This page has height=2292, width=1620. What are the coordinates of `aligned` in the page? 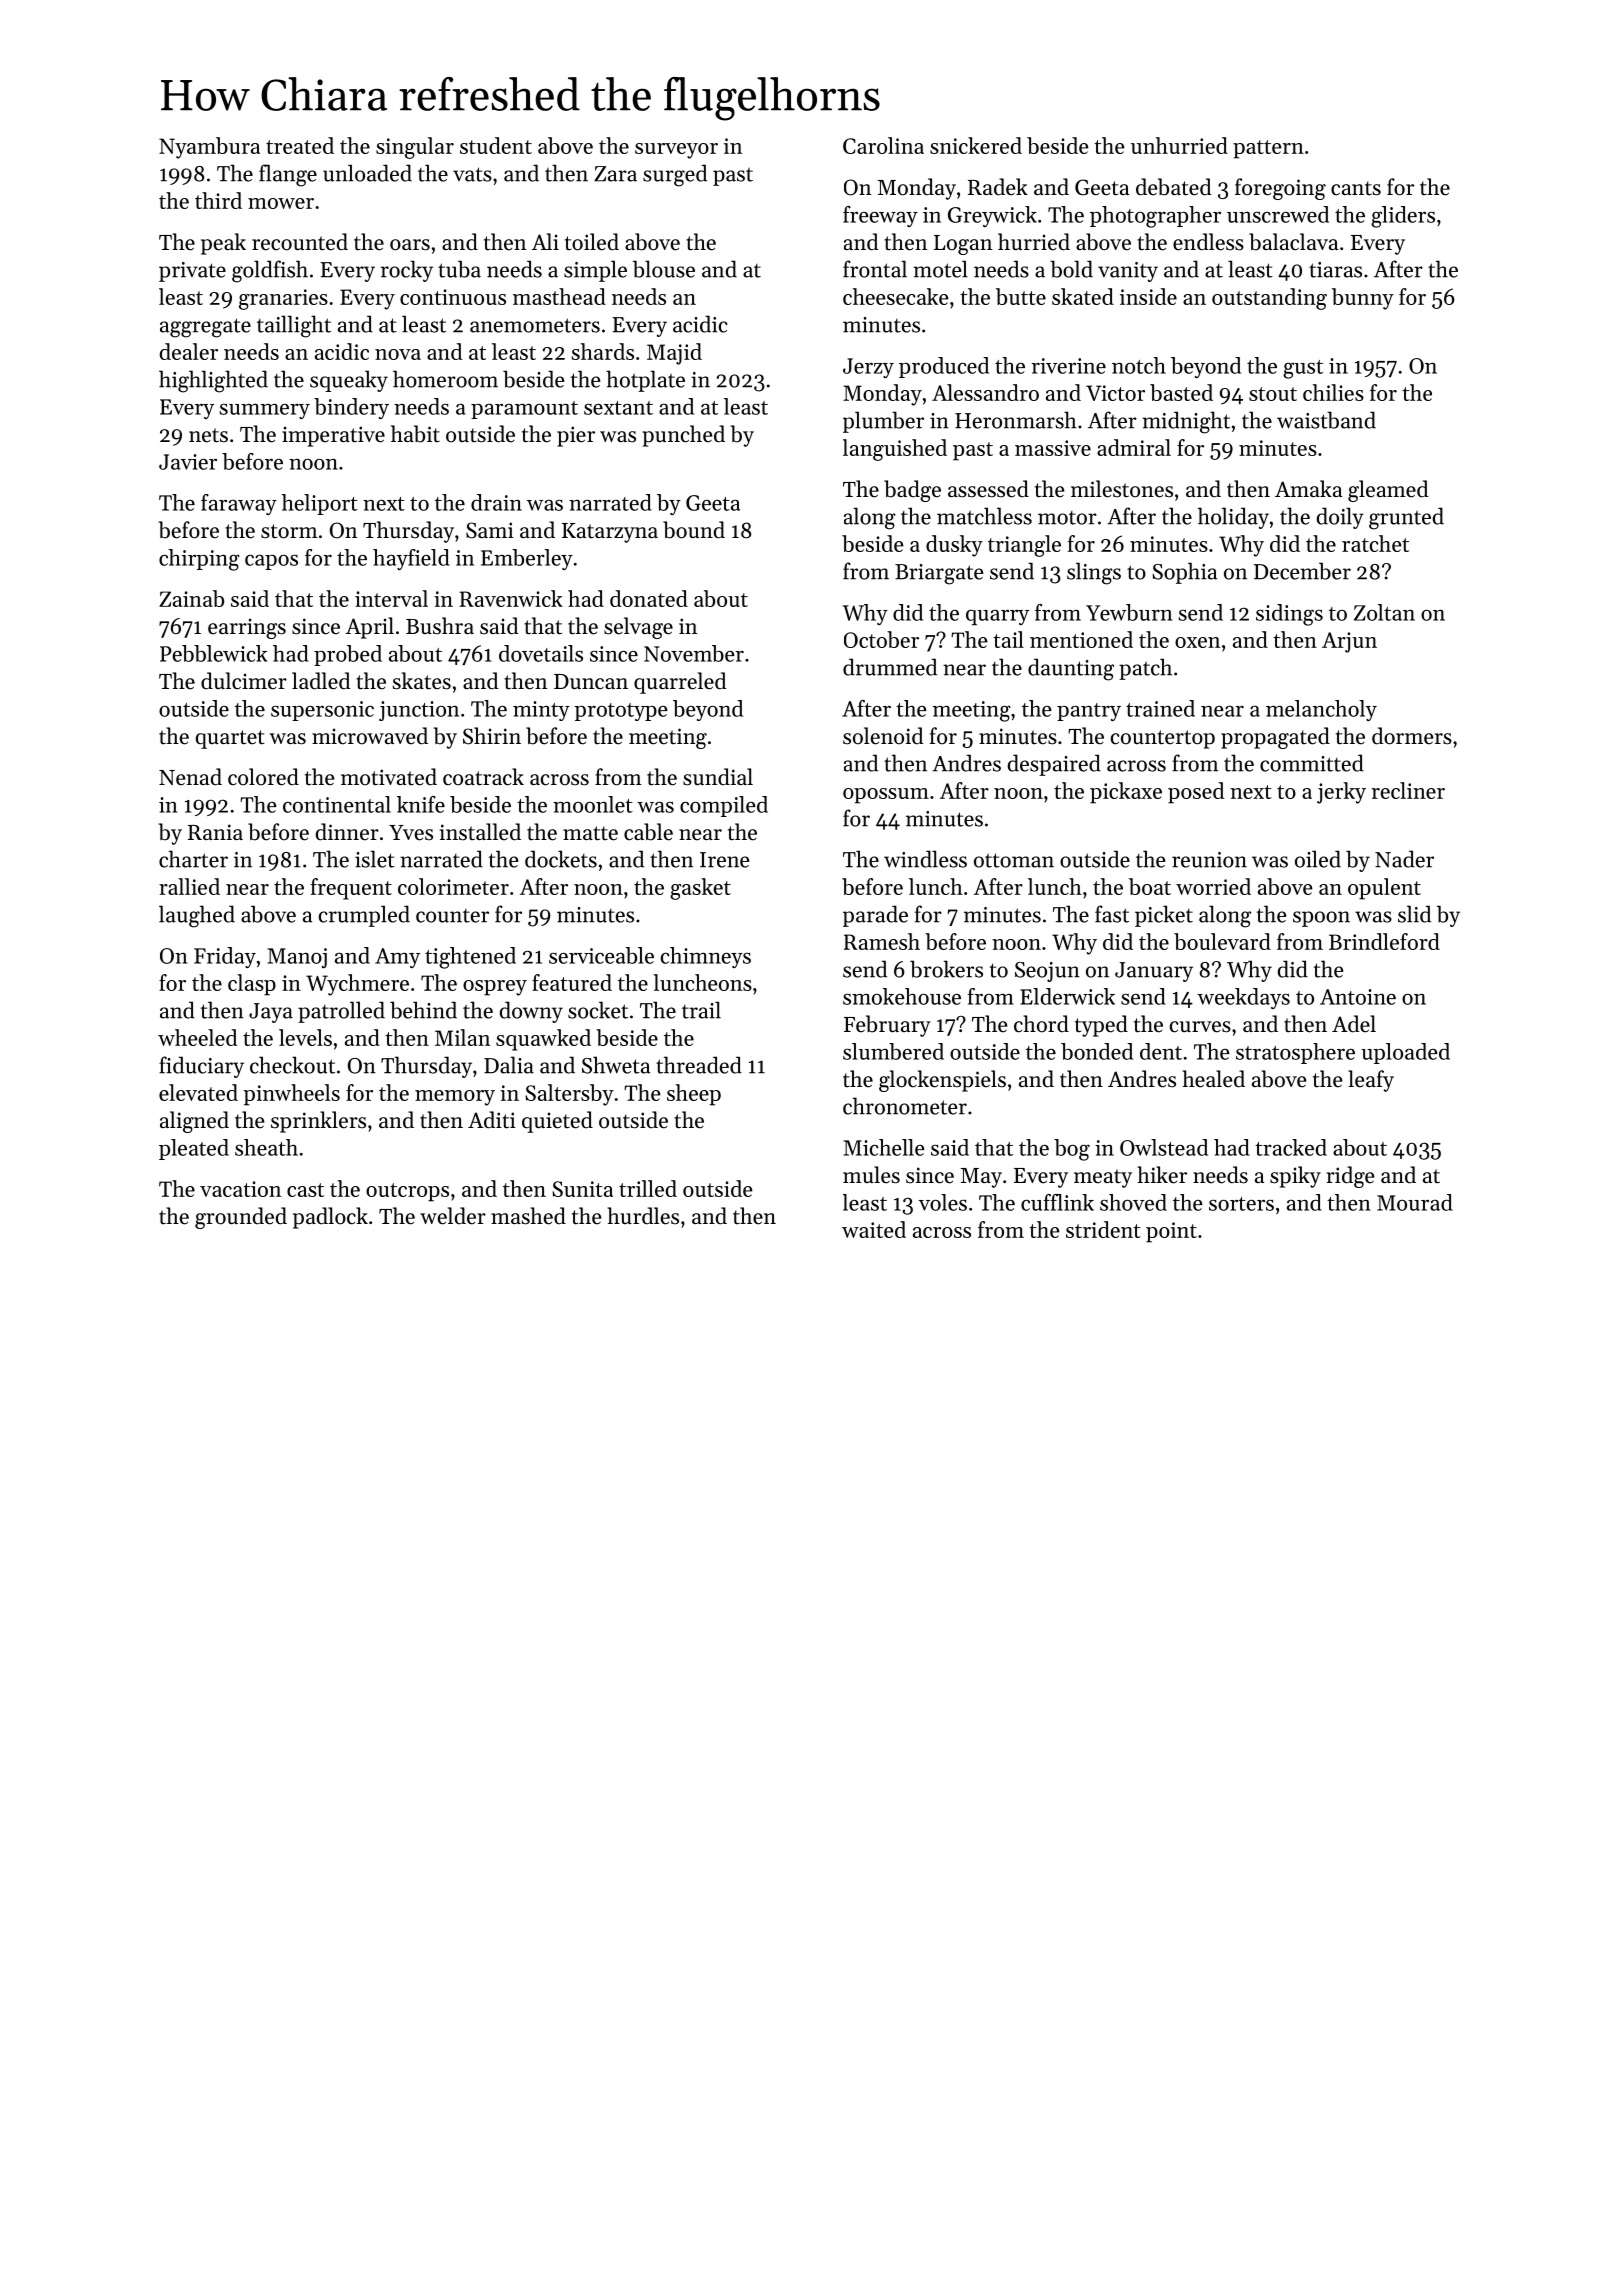 It's located at (194, 1122).
